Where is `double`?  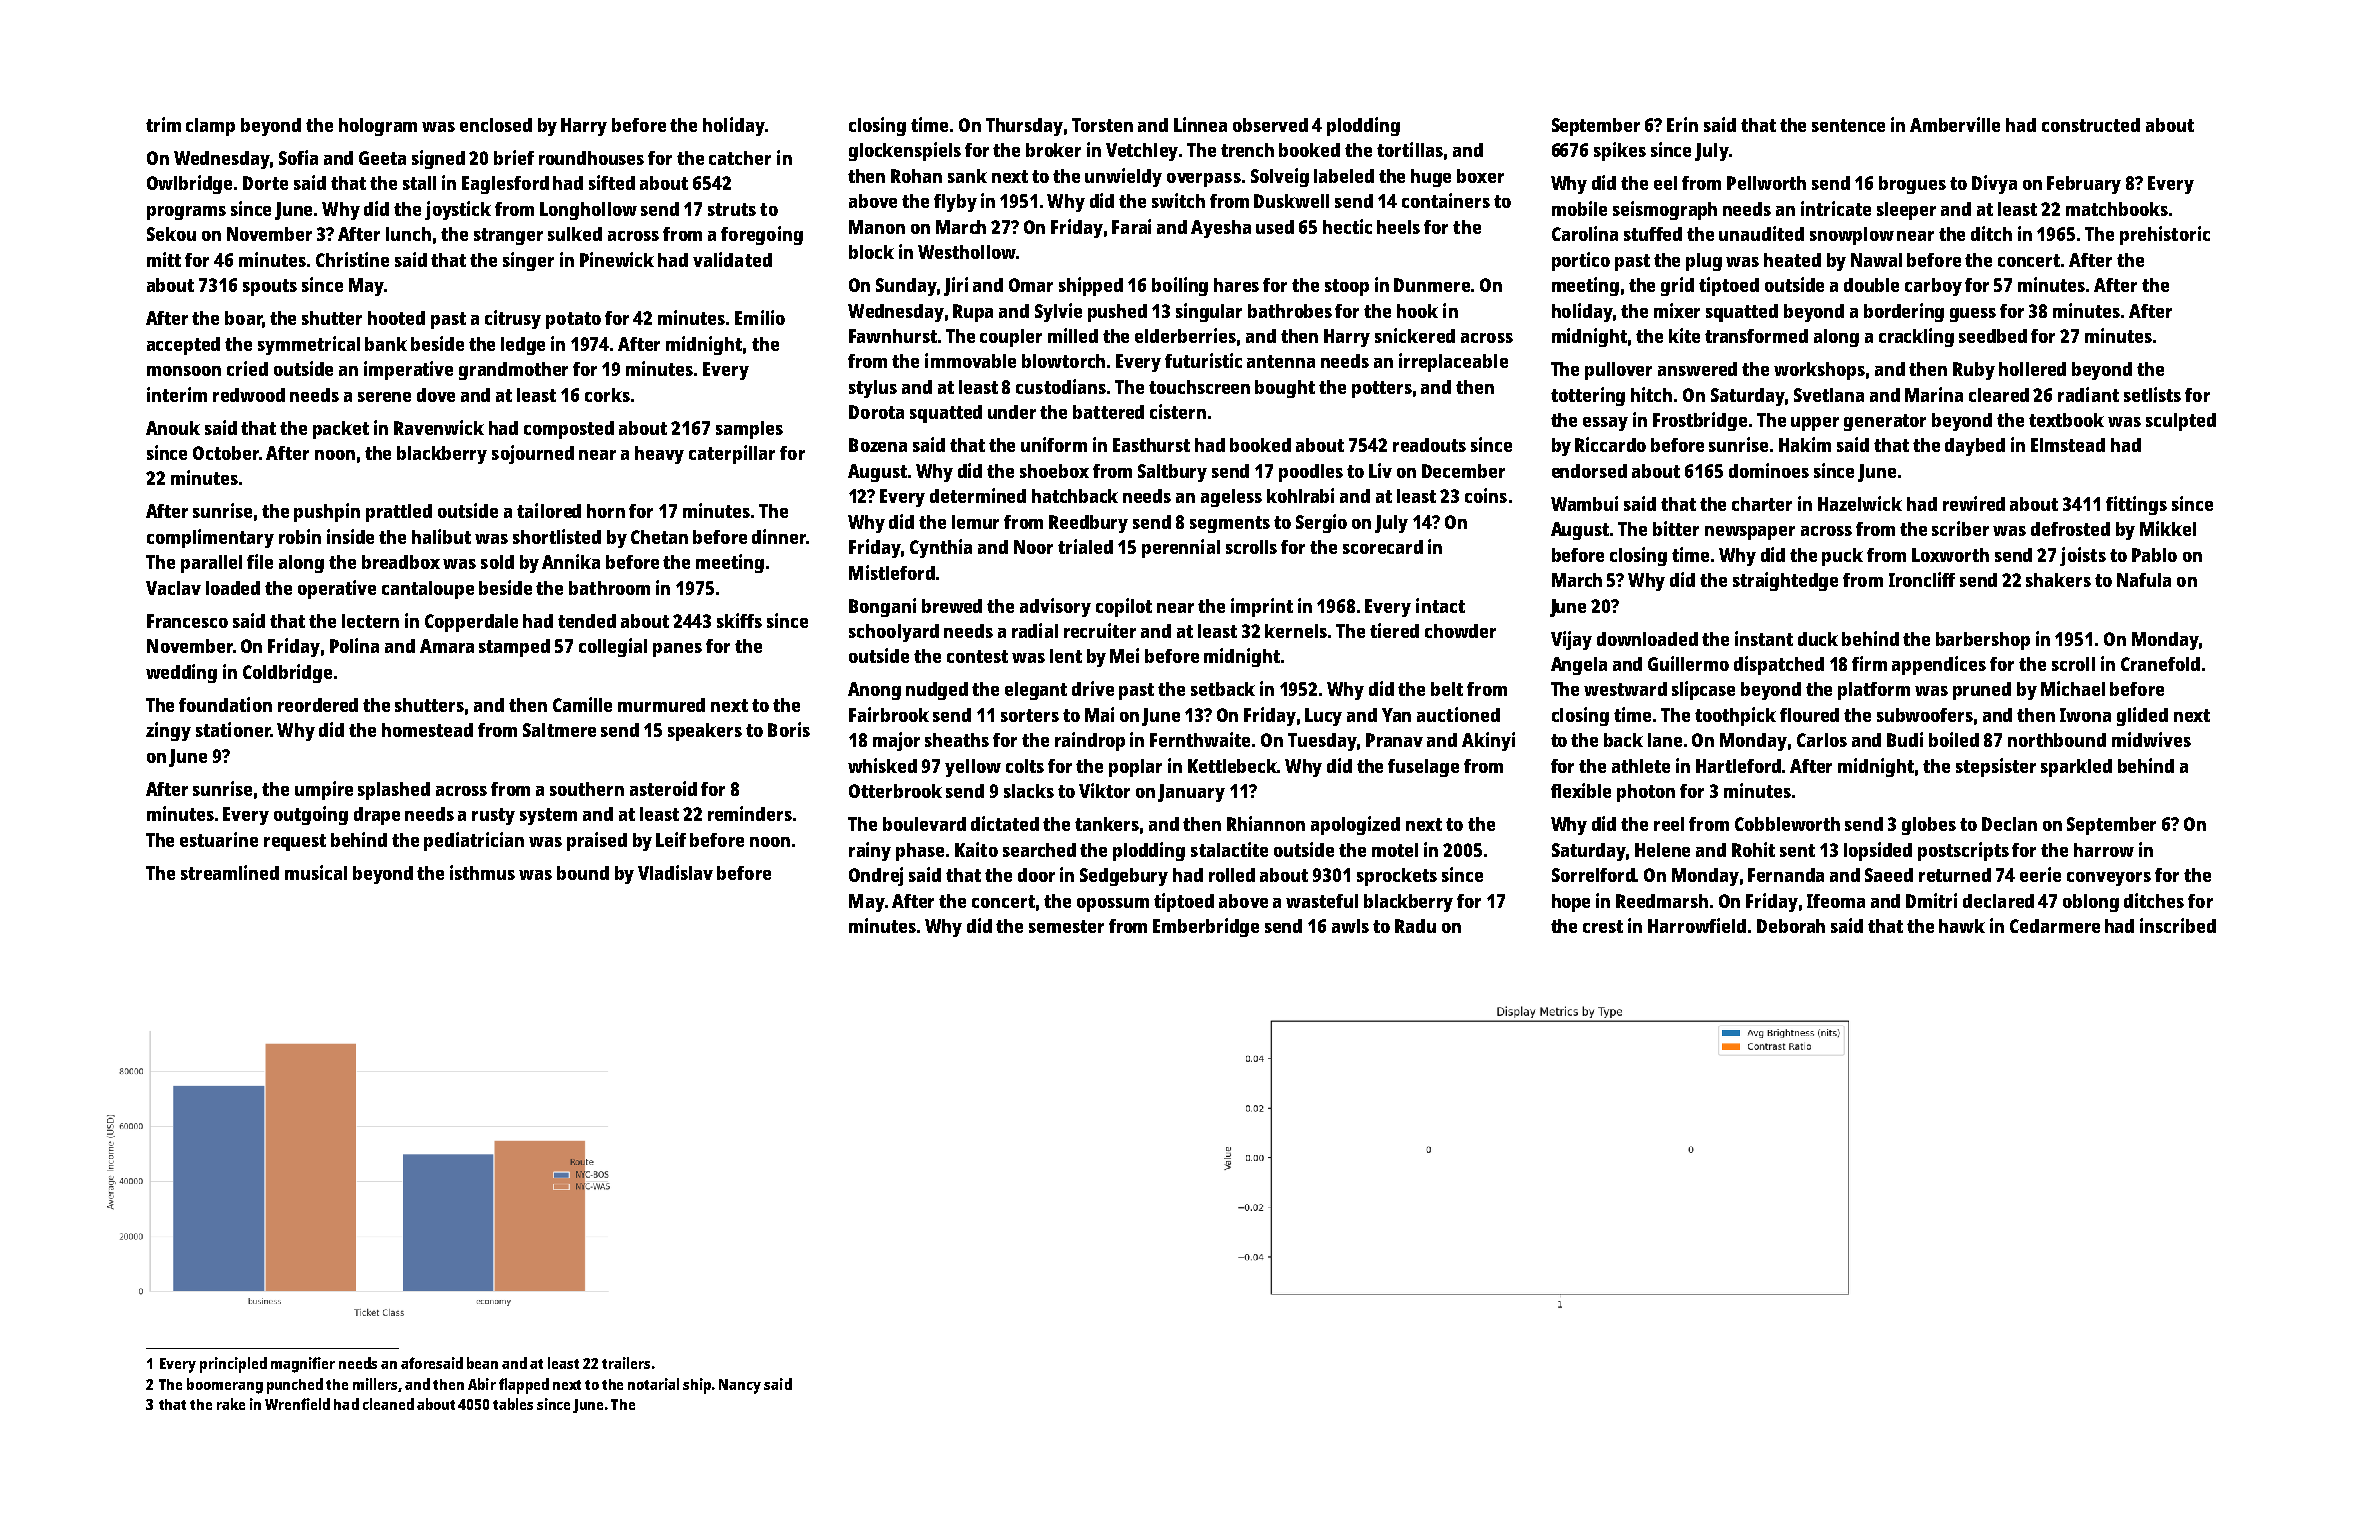 double is located at coordinates (1871, 285).
